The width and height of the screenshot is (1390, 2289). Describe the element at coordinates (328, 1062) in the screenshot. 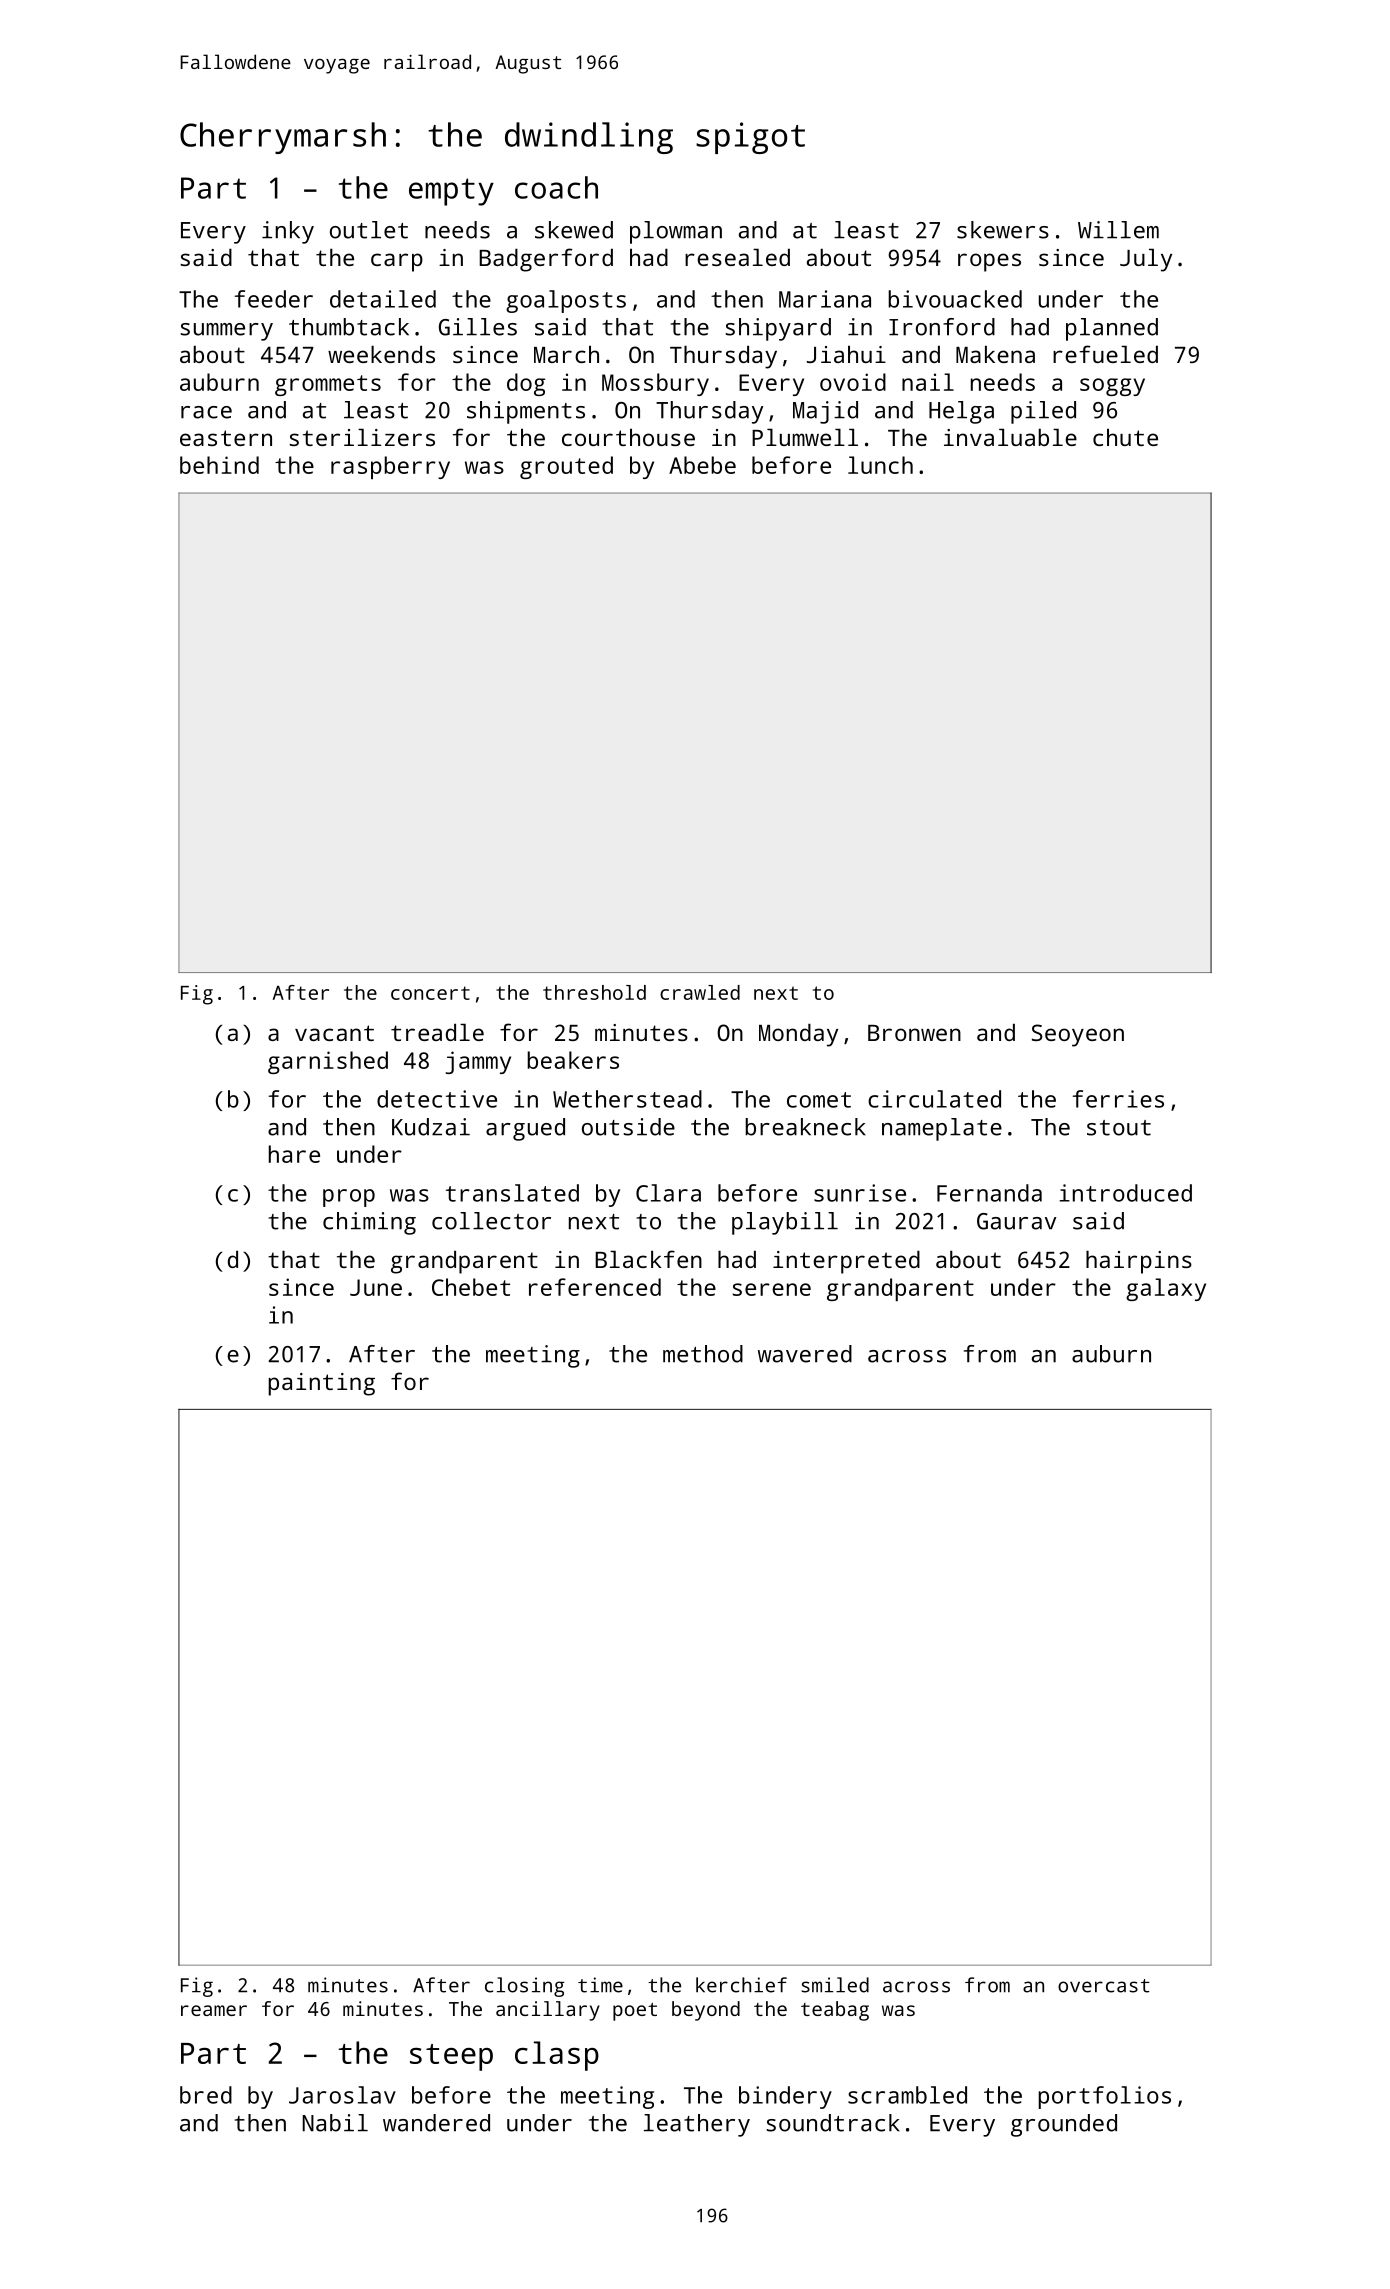

I see `garnished` at that location.
